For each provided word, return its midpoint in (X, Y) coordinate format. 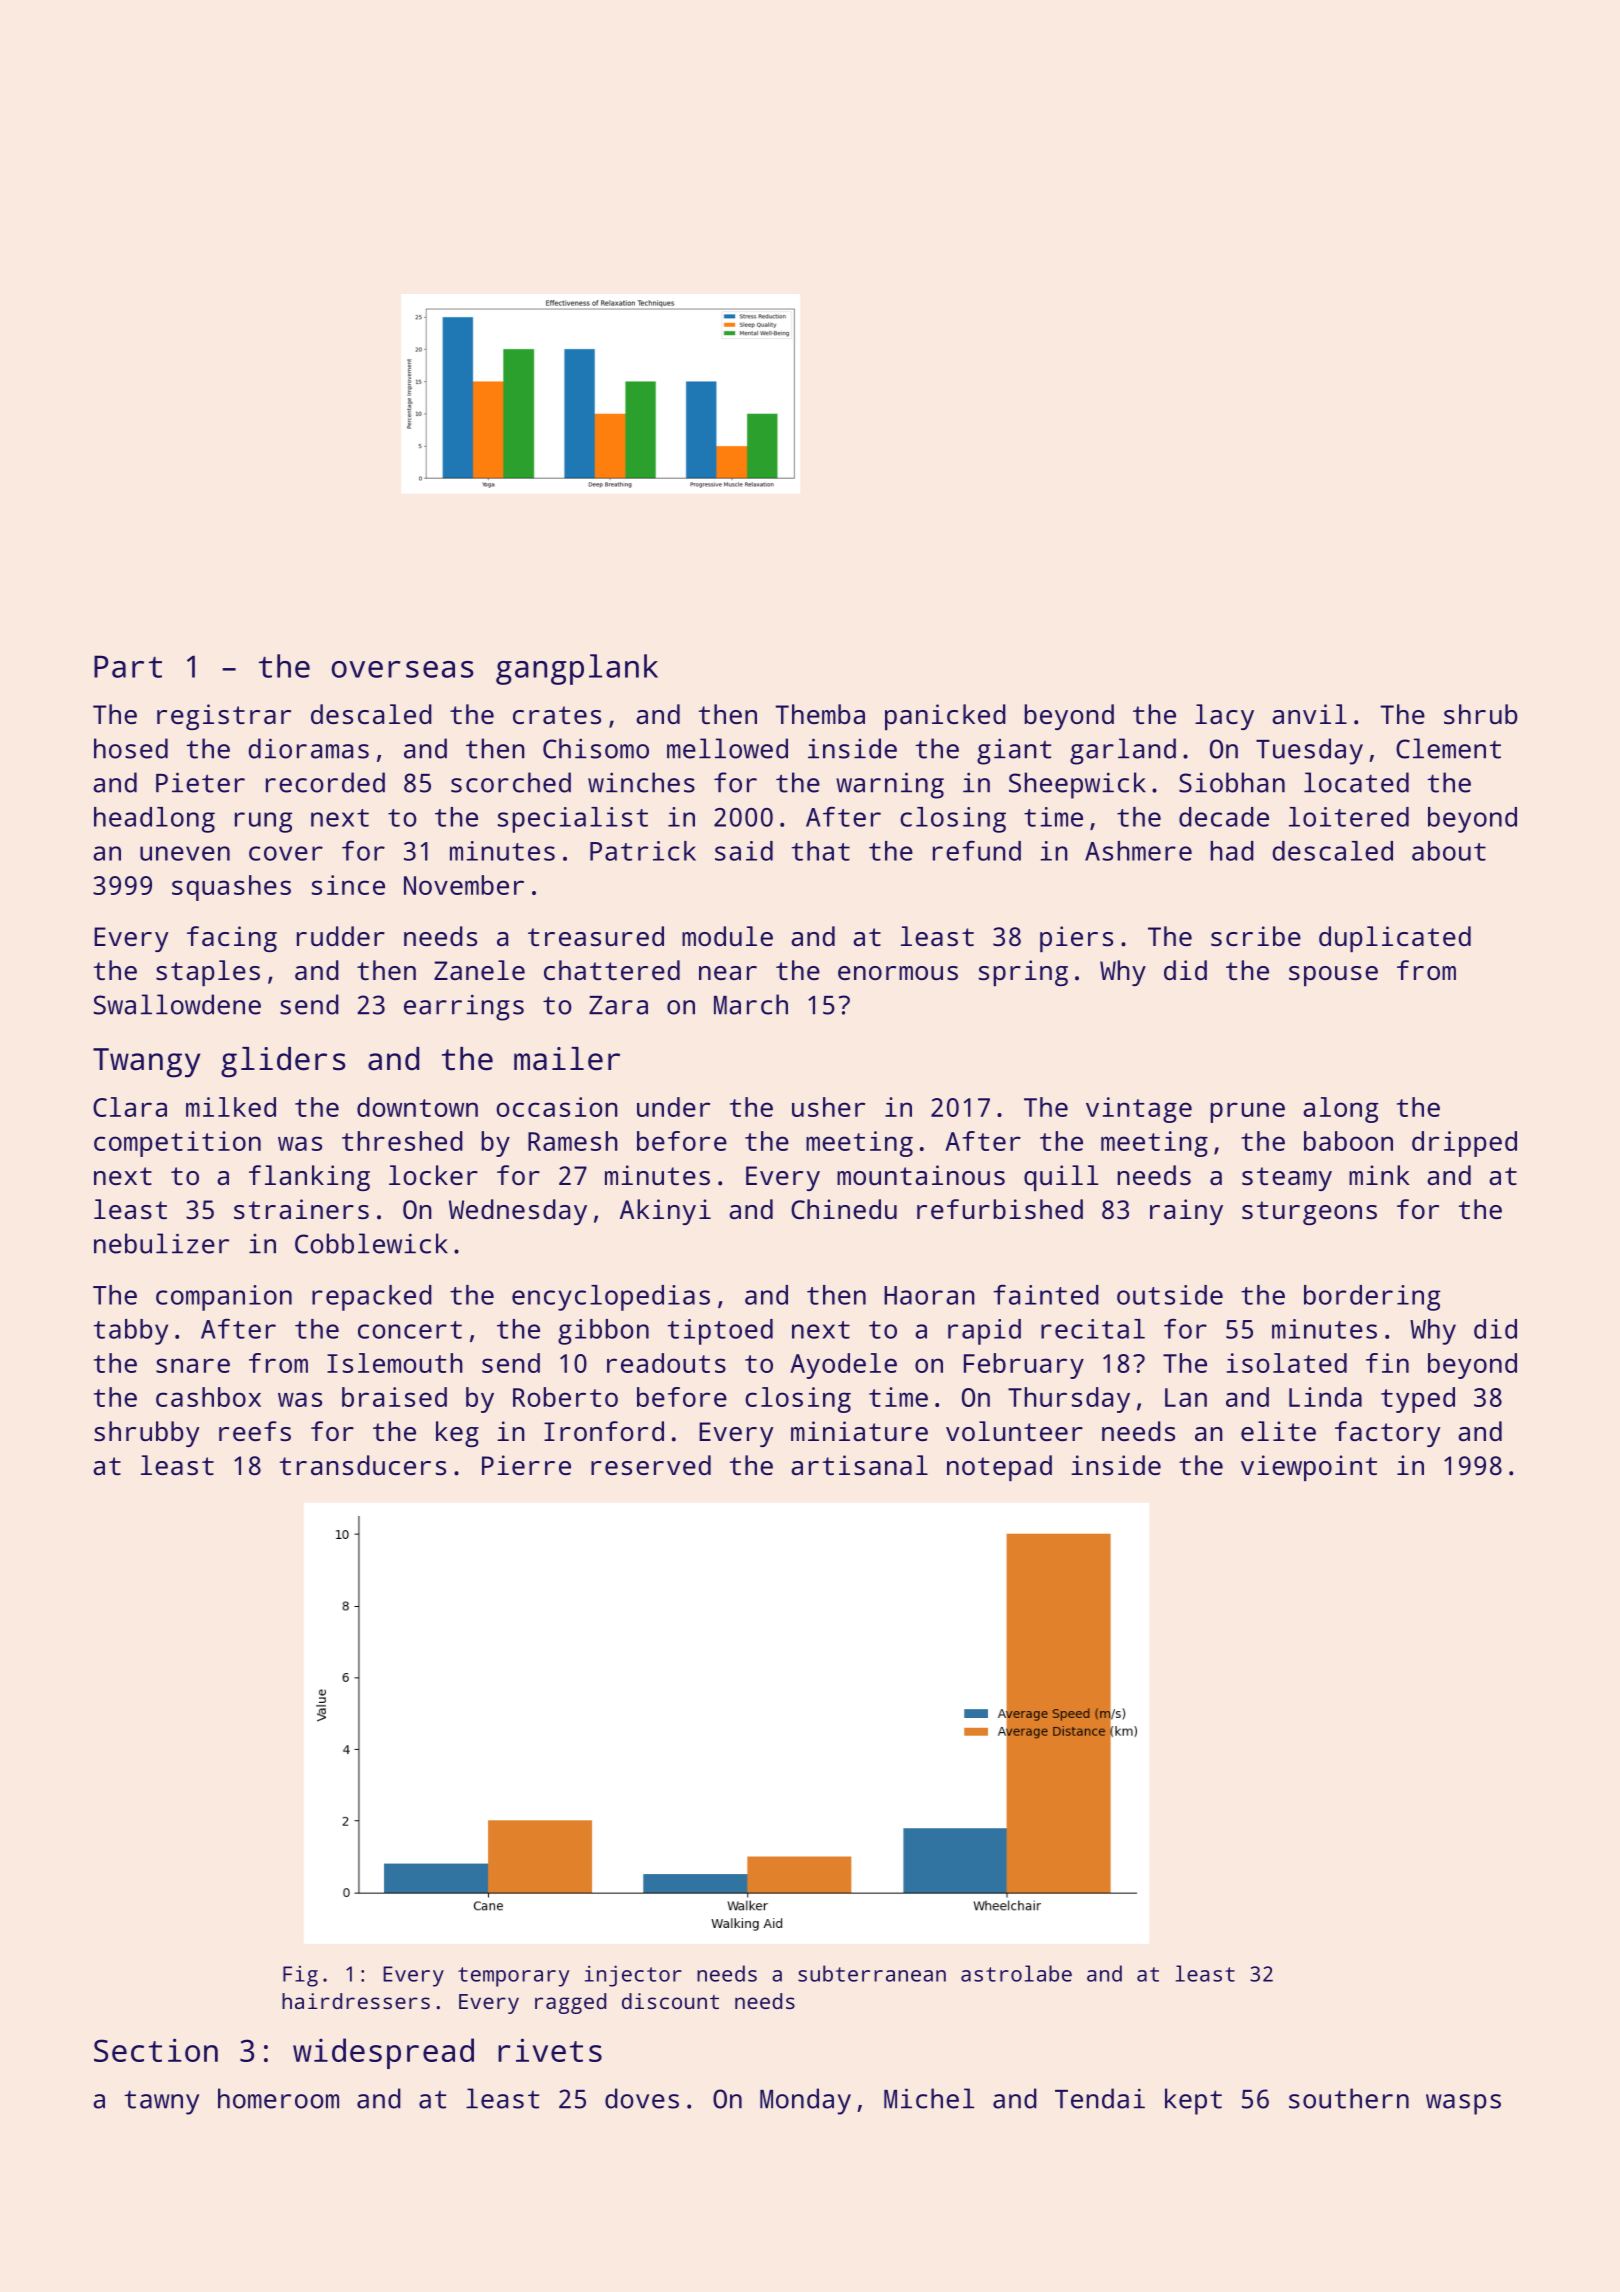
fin (1387, 1363)
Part (128, 666)
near (728, 973)
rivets (550, 2050)
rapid (984, 1332)
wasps (1463, 2104)
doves (642, 2098)
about (1449, 851)
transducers (363, 1465)
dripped (1464, 1144)
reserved (651, 1465)
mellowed (727, 748)
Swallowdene (177, 1004)
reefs (255, 1431)
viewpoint (1309, 1468)
